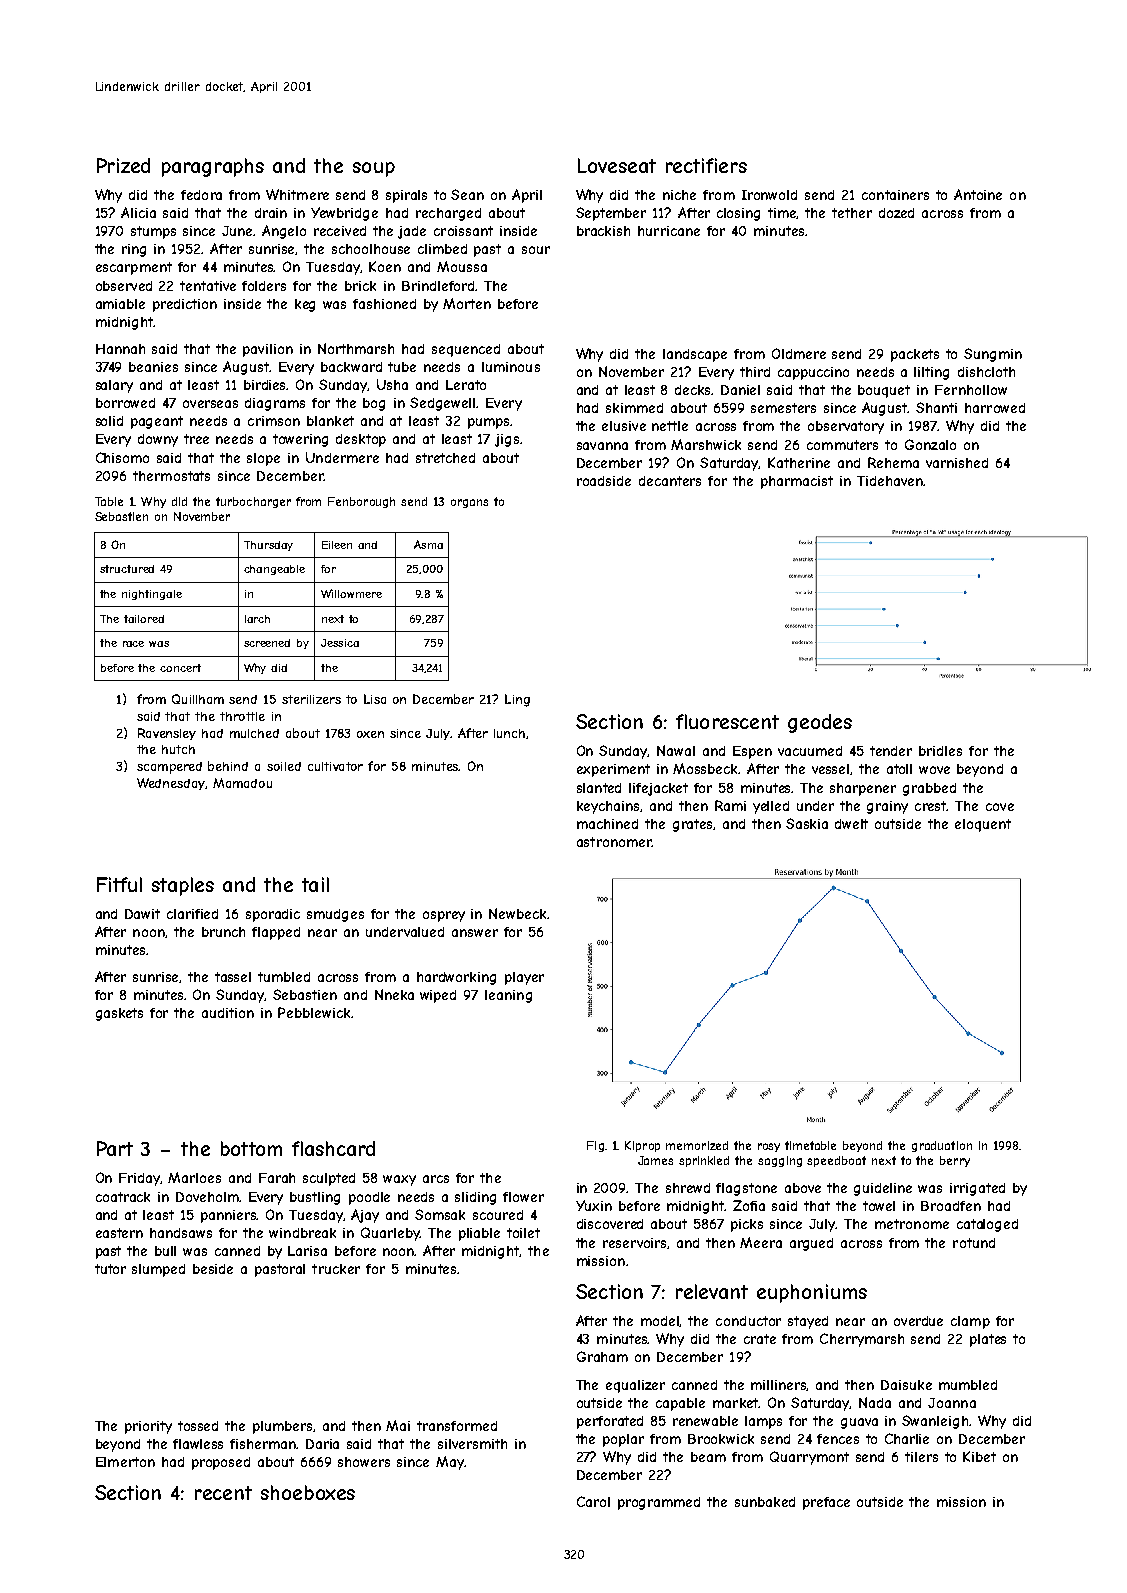 This document has height=1593, width=1127. What do you see at coordinates (842, 445) in the document?
I see `commuters` at bounding box center [842, 445].
